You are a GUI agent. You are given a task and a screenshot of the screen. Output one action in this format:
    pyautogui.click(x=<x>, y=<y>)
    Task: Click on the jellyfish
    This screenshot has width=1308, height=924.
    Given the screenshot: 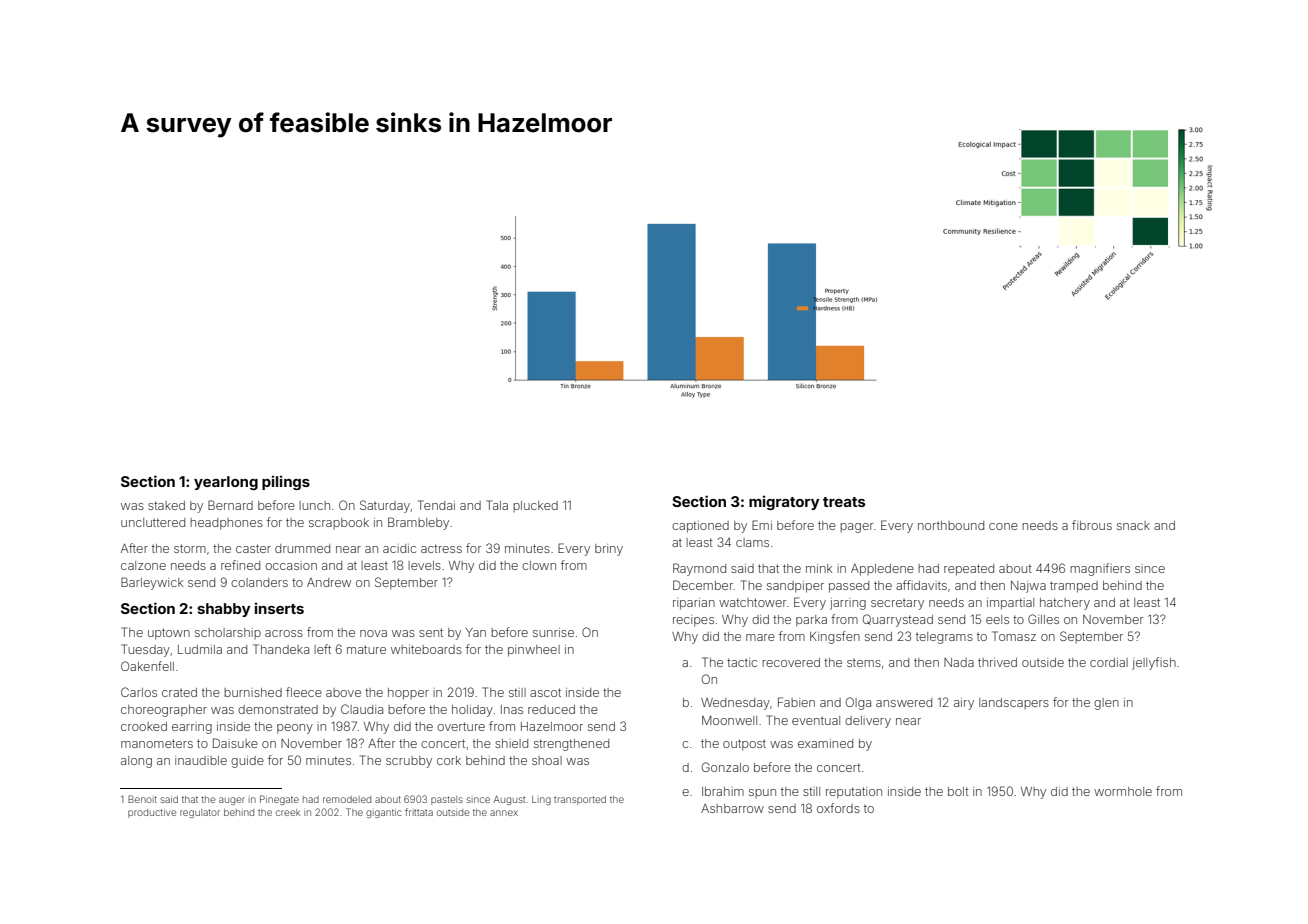 What is the action you would take?
    pyautogui.click(x=1154, y=663)
